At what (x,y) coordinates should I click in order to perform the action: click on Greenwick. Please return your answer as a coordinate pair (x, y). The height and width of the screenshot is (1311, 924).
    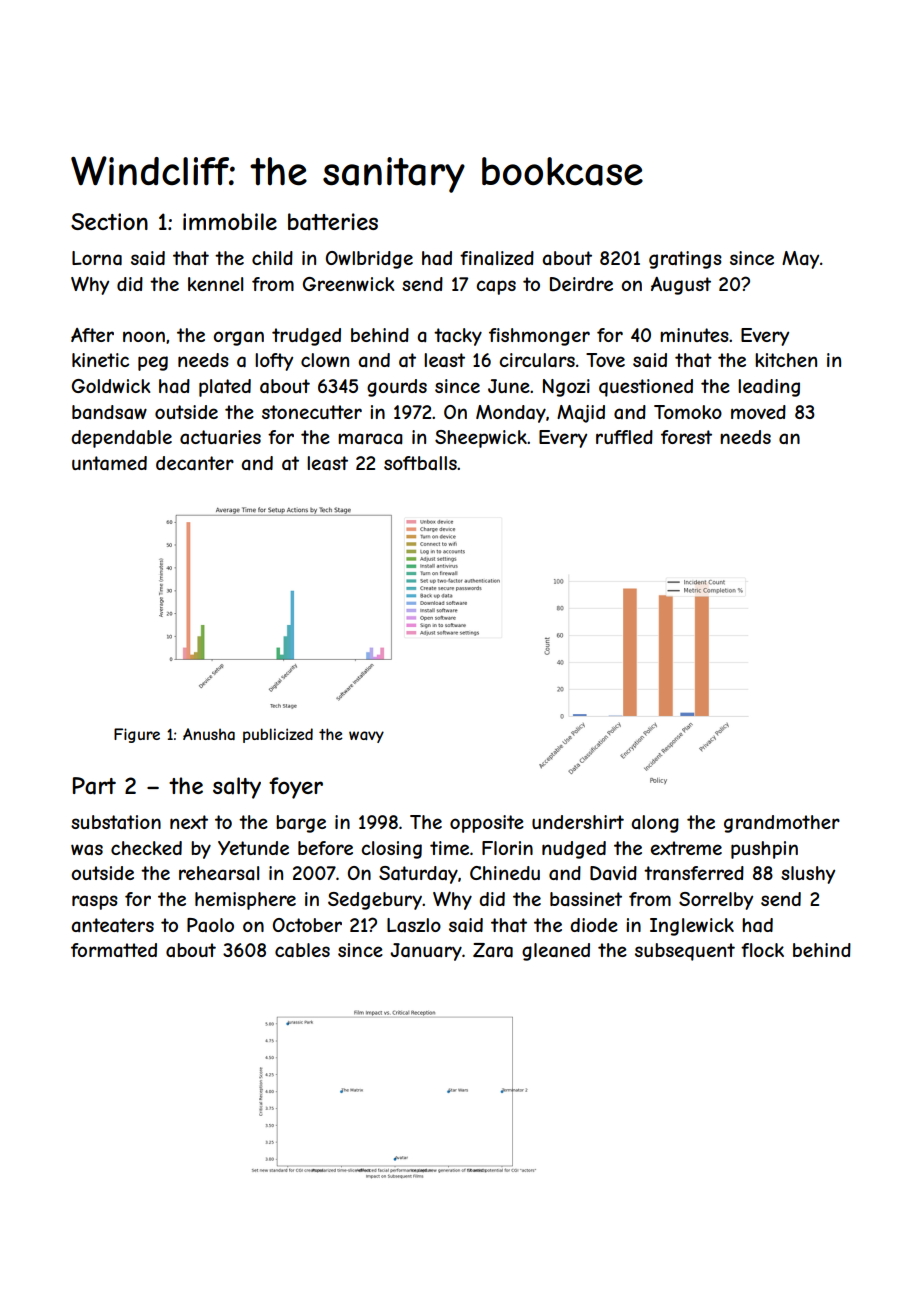
    Looking at the image, I should click on (348, 284).
